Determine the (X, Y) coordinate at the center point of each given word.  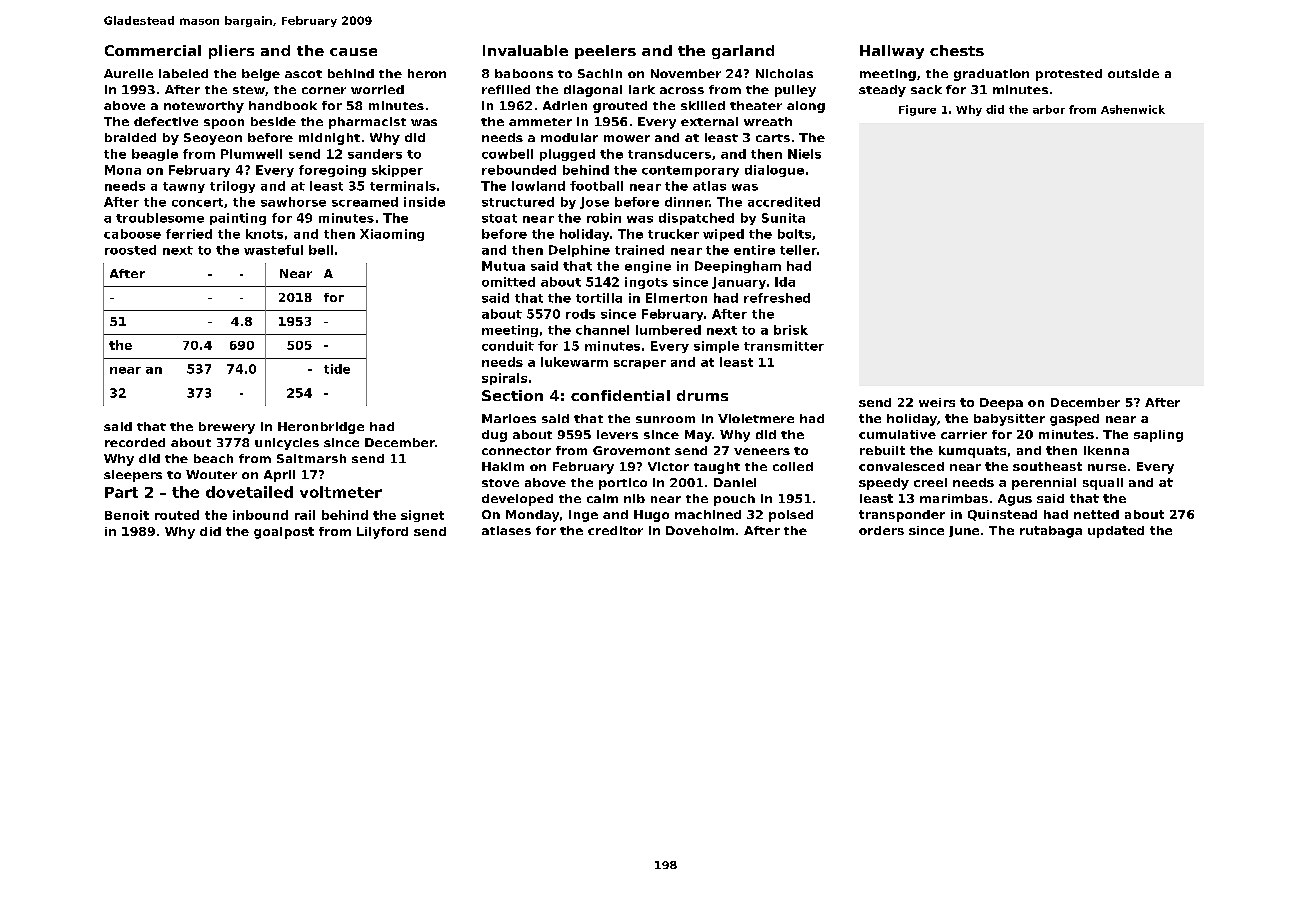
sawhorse (293, 202)
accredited (784, 202)
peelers (605, 52)
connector (516, 451)
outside (1133, 73)
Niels (804, 154)
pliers (231, 52)
